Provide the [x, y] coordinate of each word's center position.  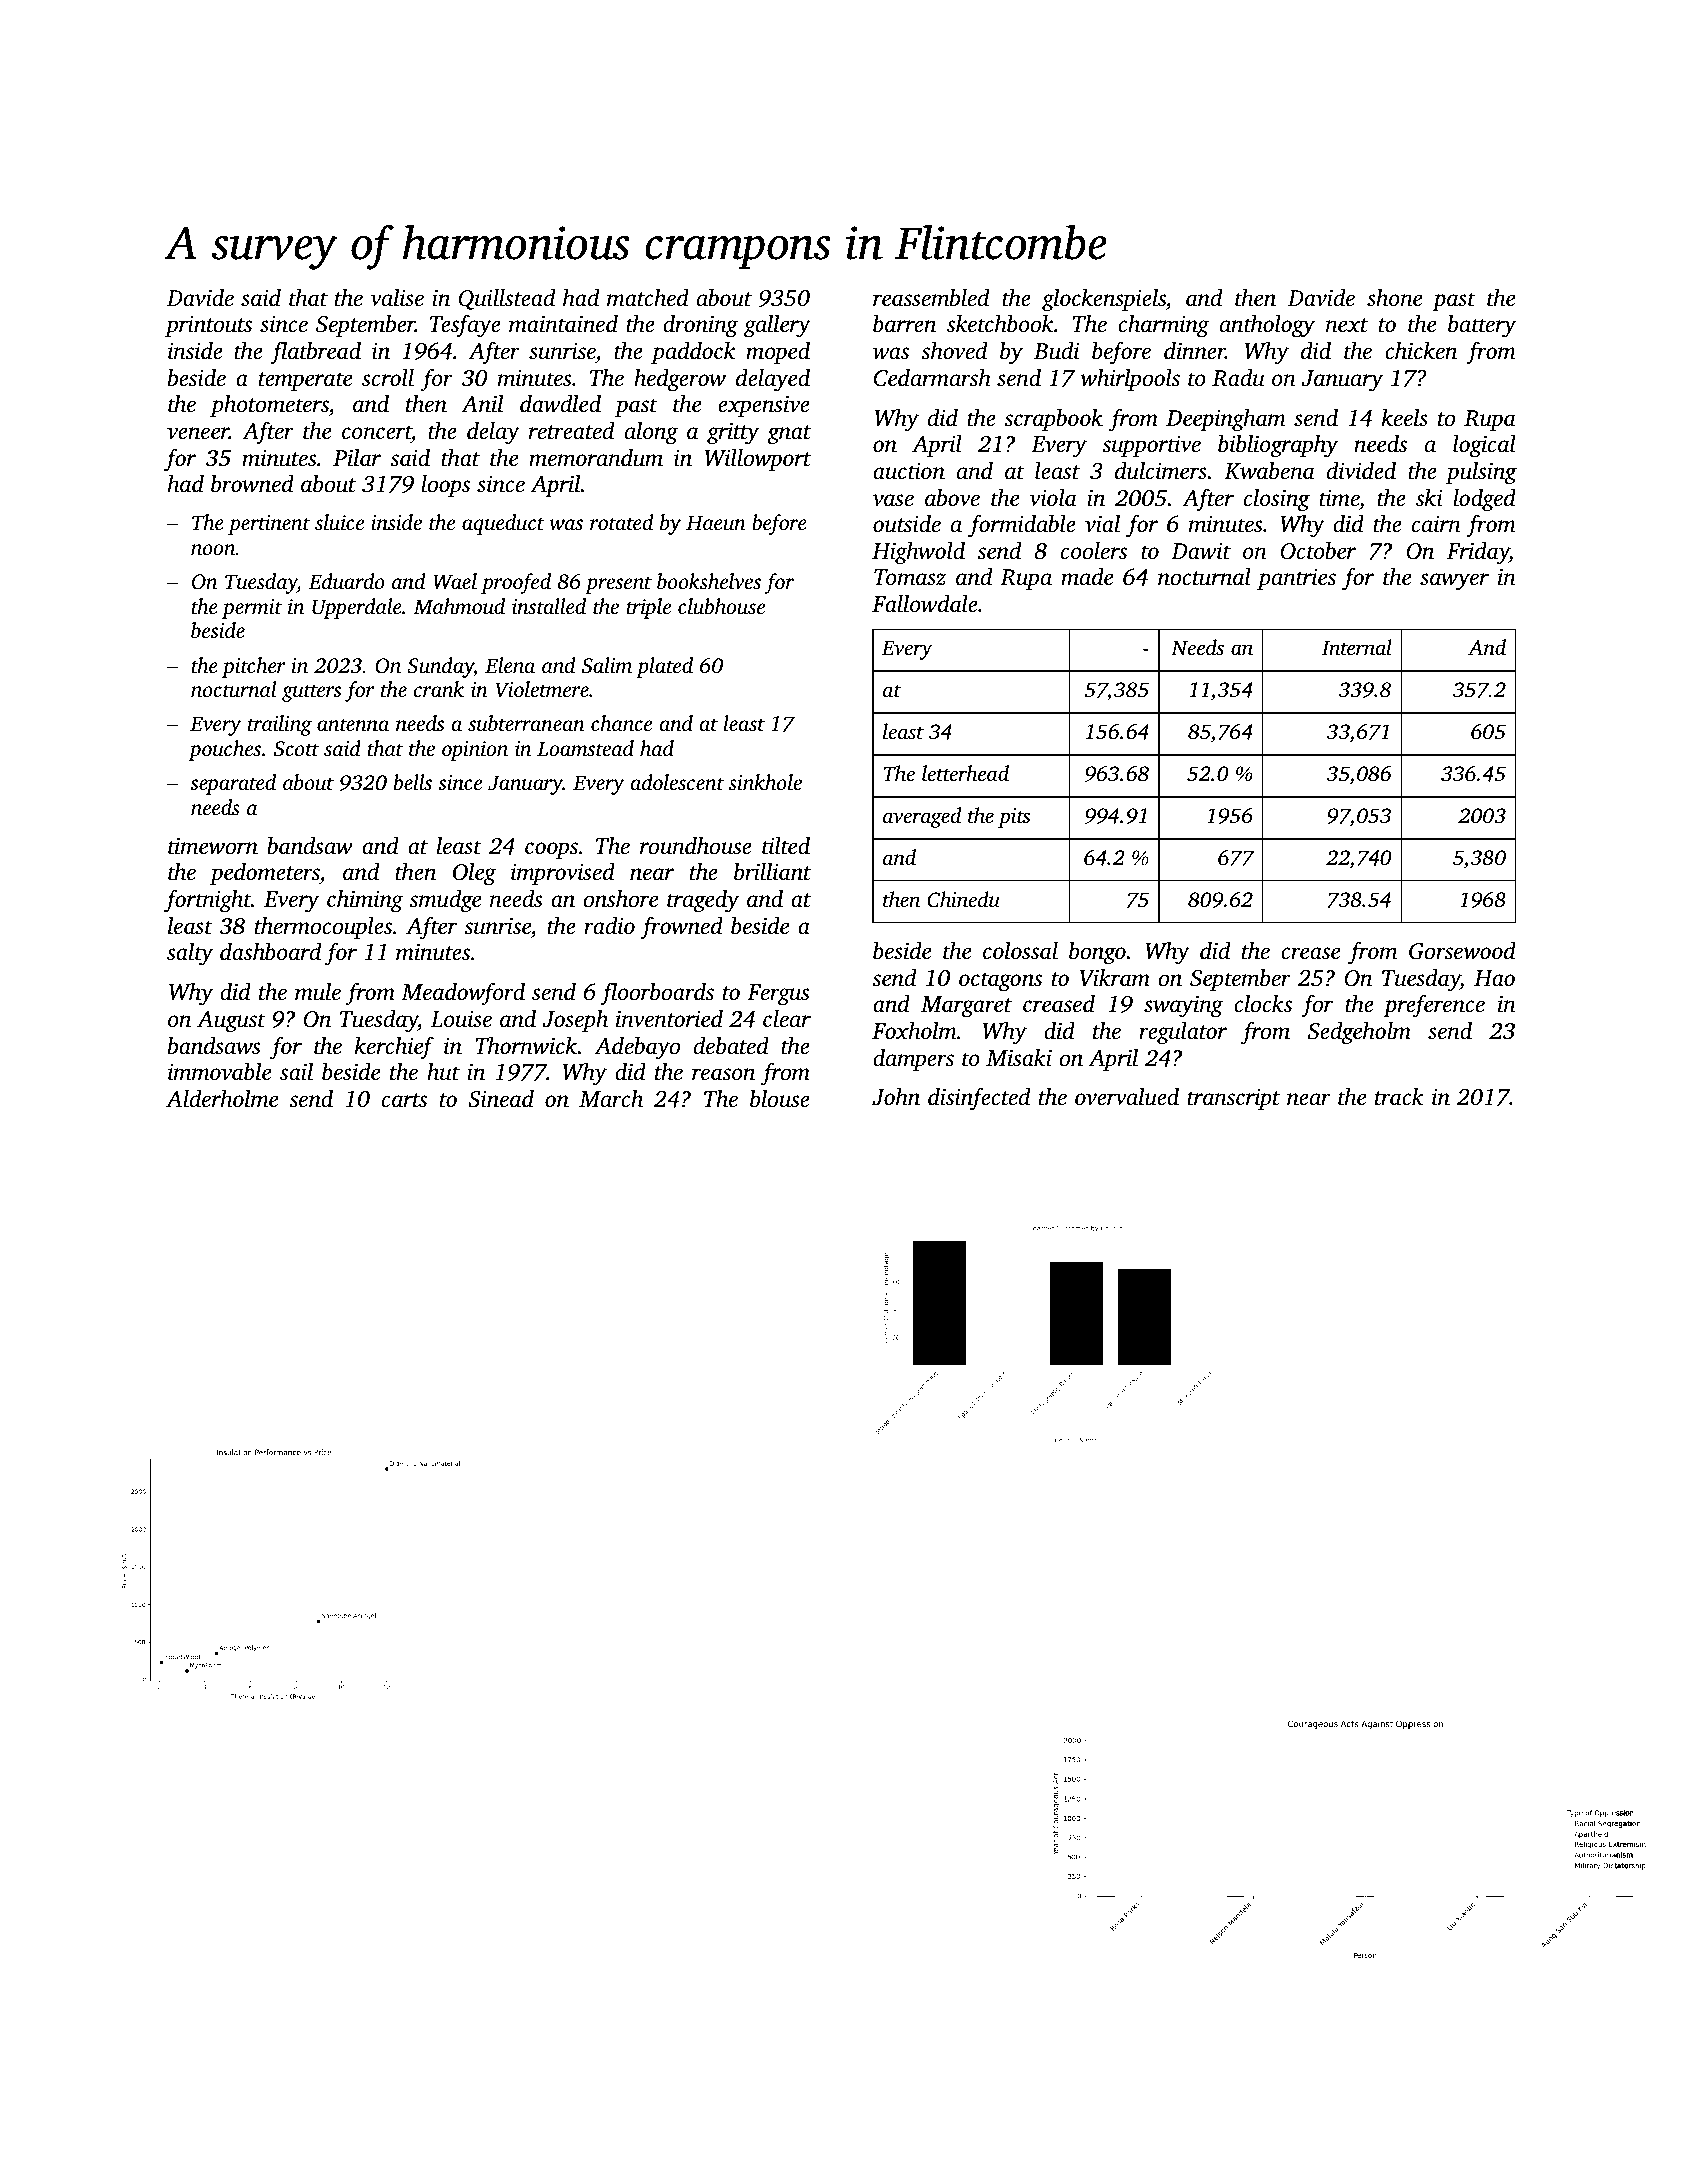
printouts [208, 326]
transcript [1233, 1099]
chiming [365, 901]
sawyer [1454, 582]
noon [213, 549]
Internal [1357, 647]
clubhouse [721, 606]
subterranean [526, 723]
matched [648, 298]
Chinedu [963, 899]
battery [1482, 326]
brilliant [772, 872]
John [896, 1097]
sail [296, 1071]
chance [621, 723]
